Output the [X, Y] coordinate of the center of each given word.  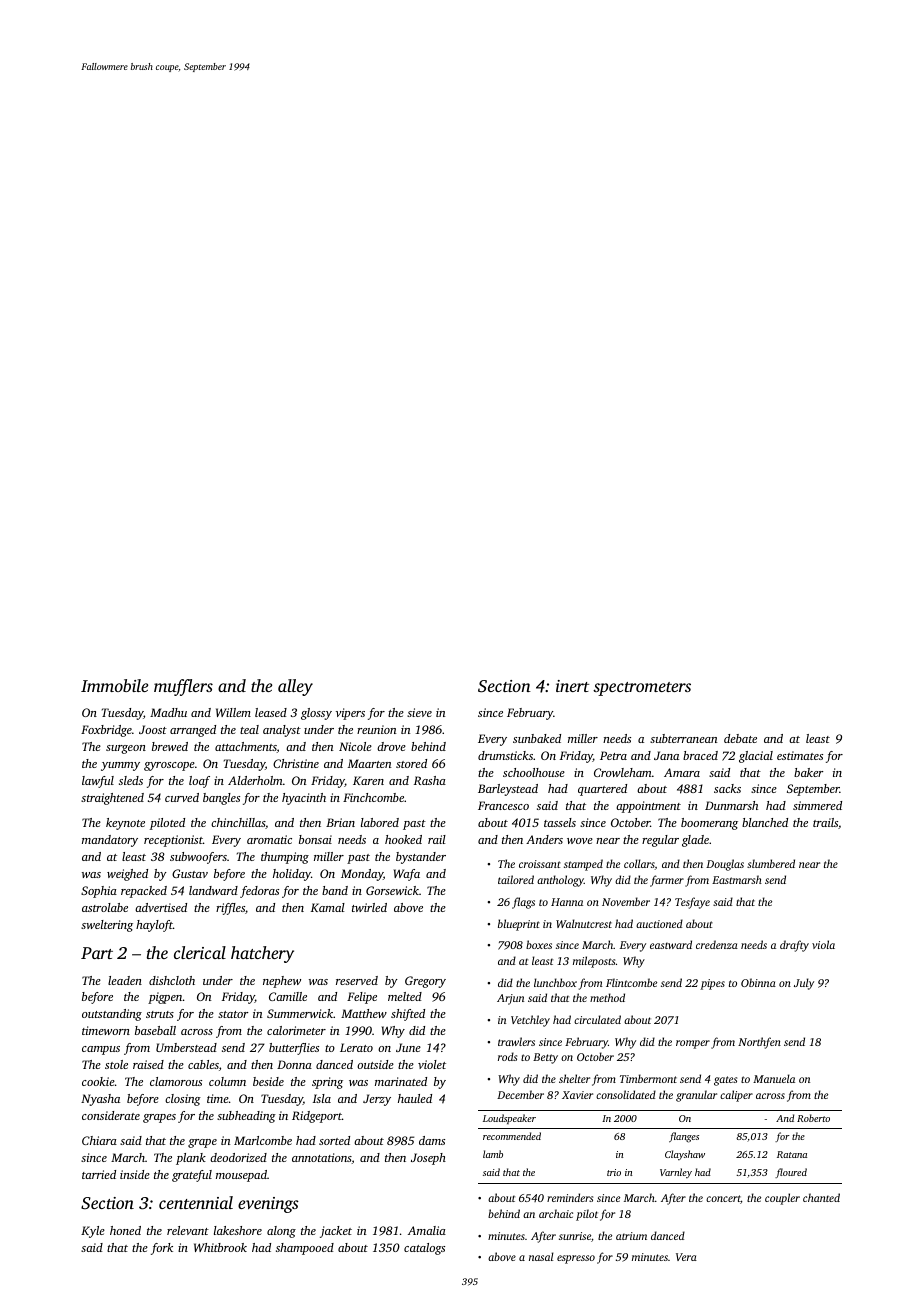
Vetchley [530, 1021]
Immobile [114, 685]
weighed [127, 875]
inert [572, 686]
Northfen [759, 1043]
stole [116, 1064]
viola [823, 944]
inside [135, 1174]
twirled [369, 907]
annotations [322, 1158]
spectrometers [642, 689]
